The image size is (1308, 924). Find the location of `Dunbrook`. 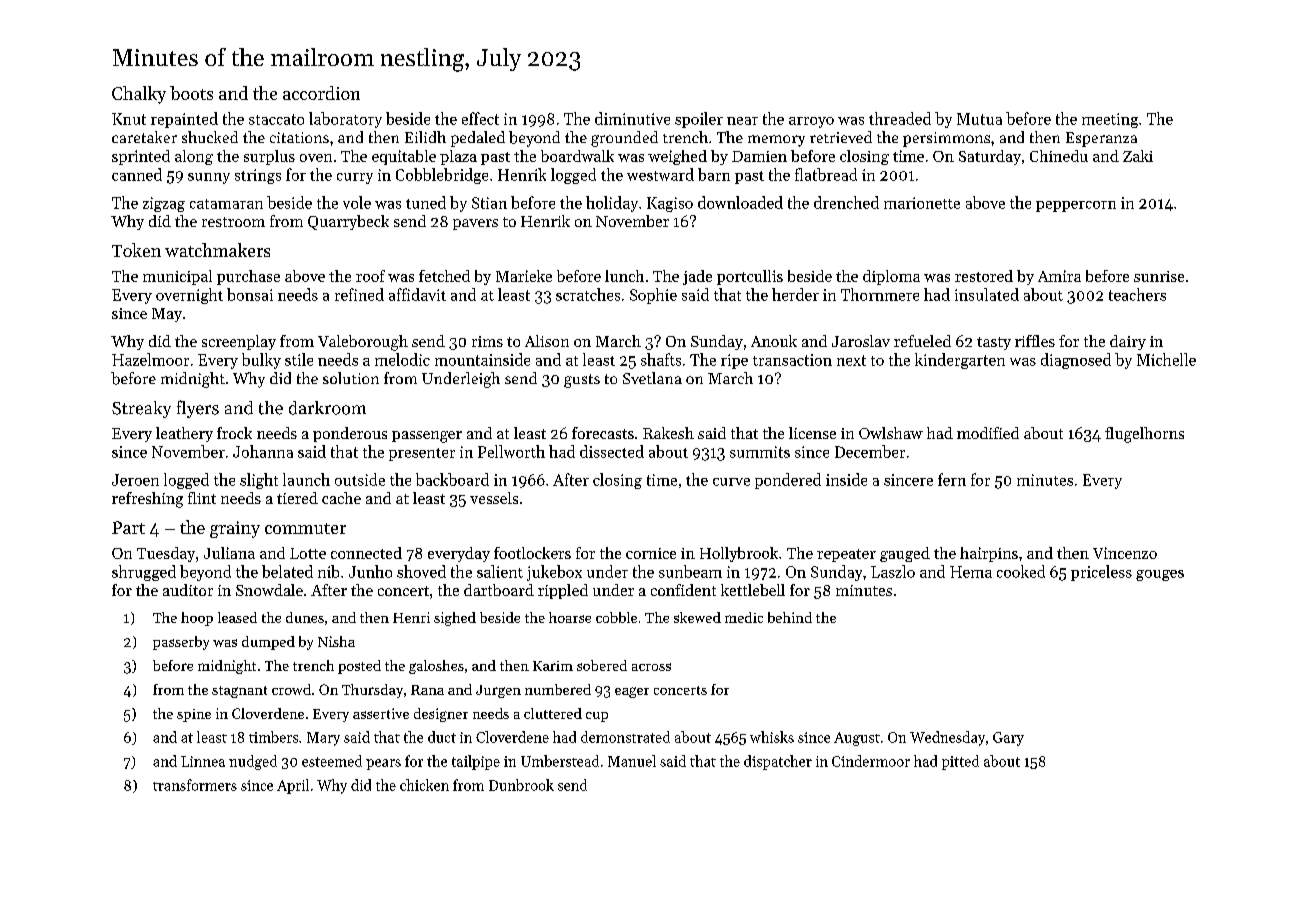

Dunbrook is located at coordinates (521, 785).
